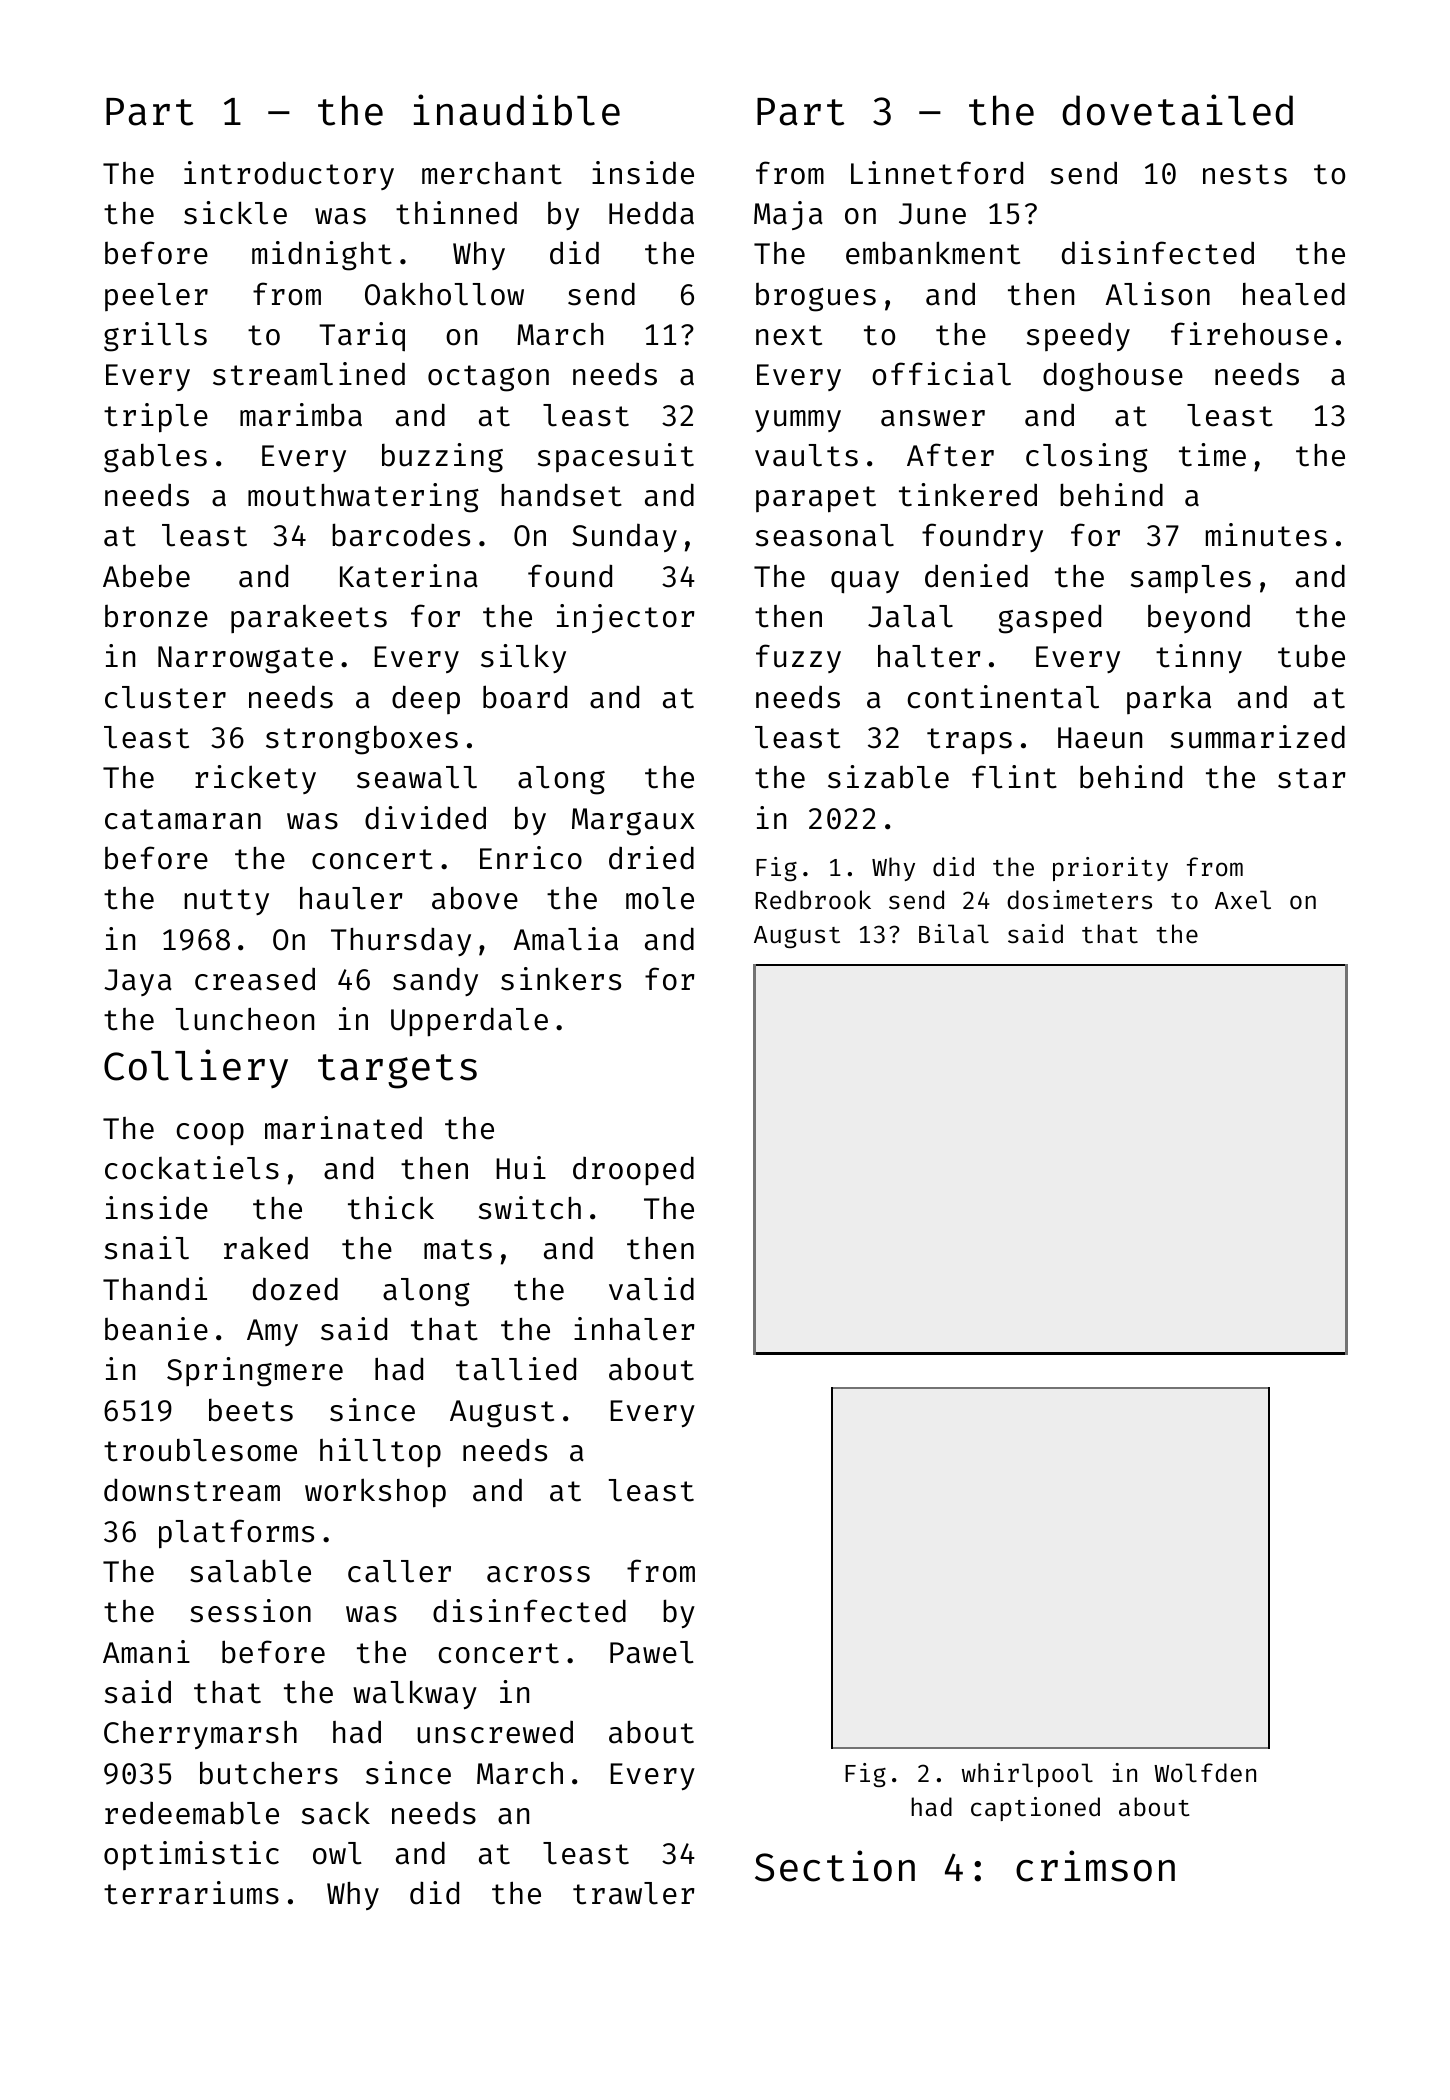 This screenshot has height=2100, width=1450. Describe the element at coordinates (336, 1813) in the screenshot. I see `sack` at that location.
